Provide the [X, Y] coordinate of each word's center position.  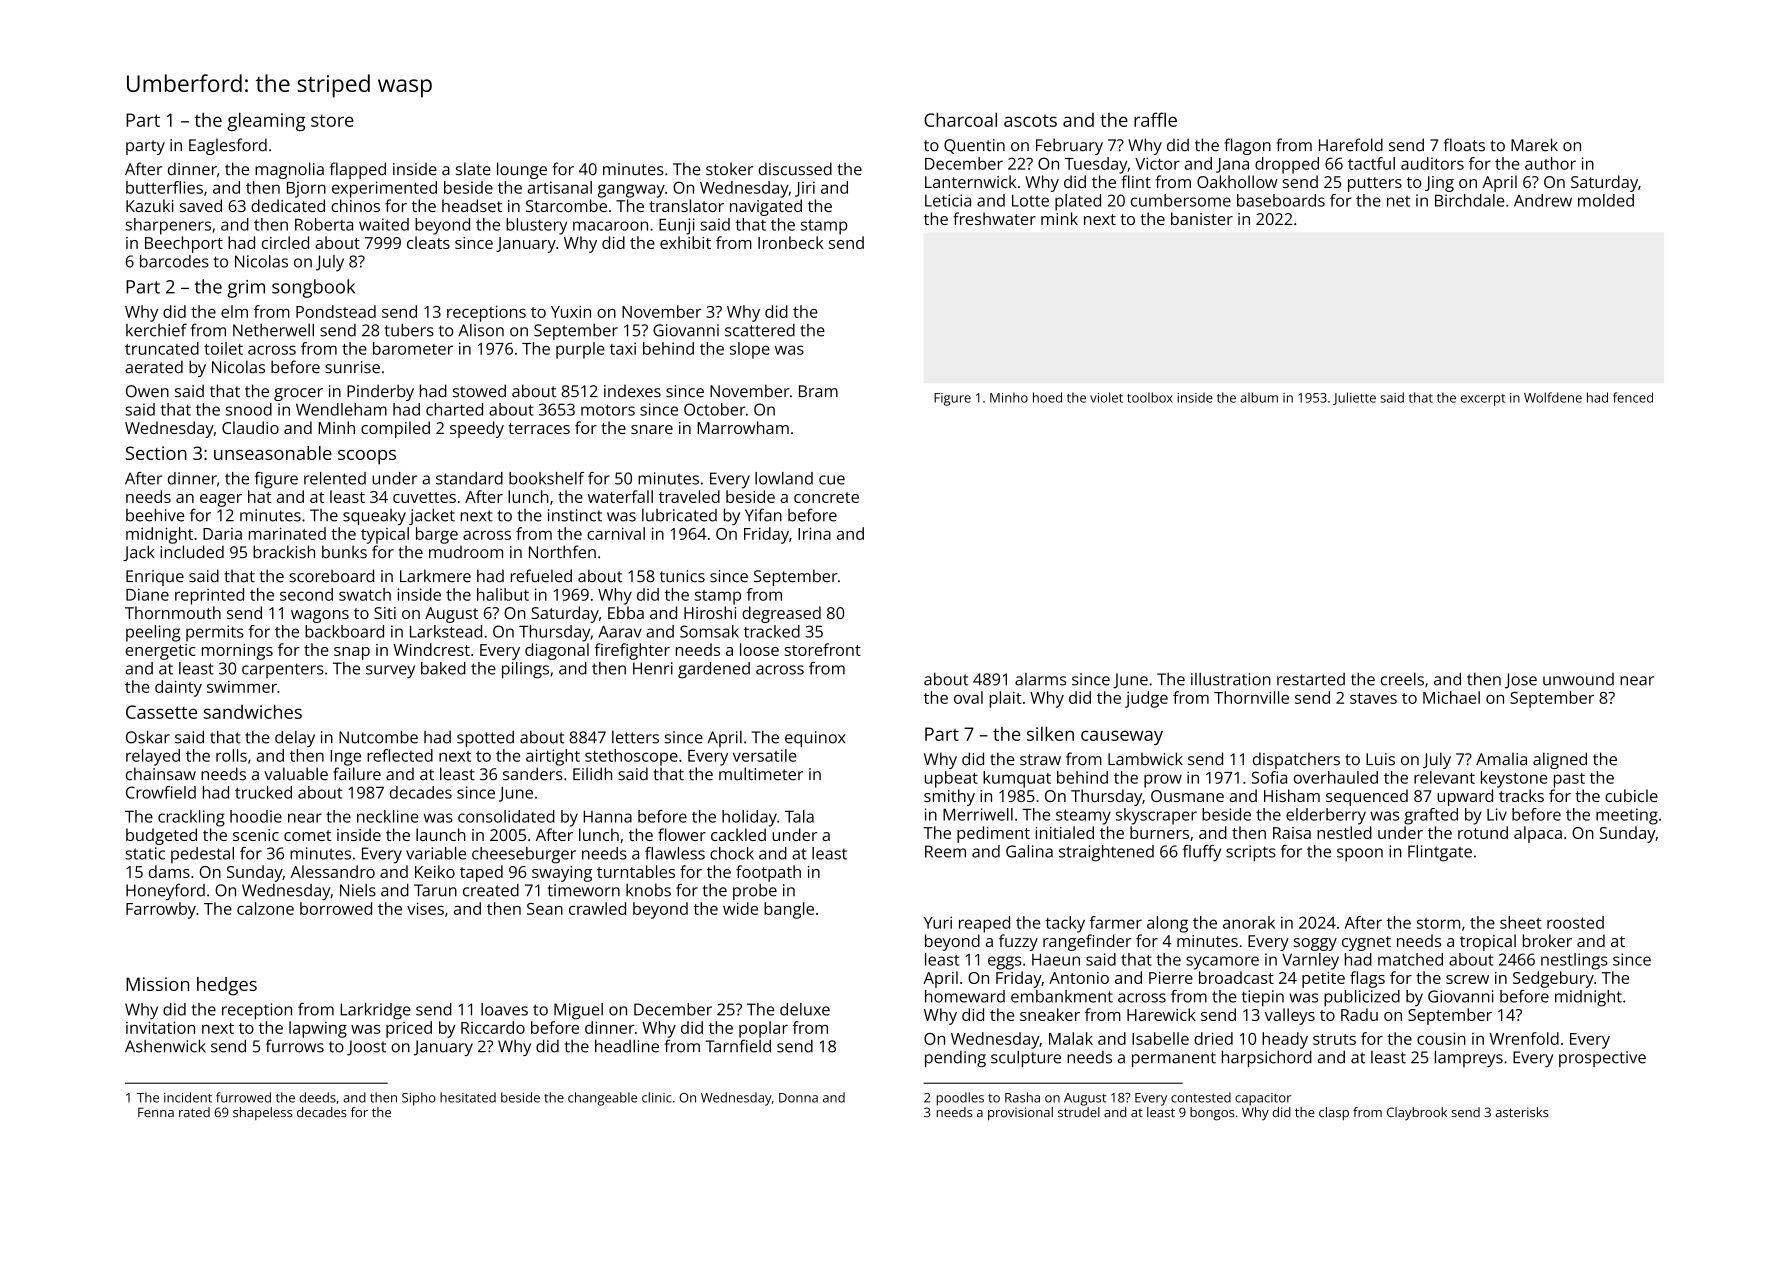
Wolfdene [1553, 397]
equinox [815, 739]
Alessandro [332, 871]
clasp [1334, 1113]
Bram [818, 391]
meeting [1627, 816]
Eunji [677, 226]
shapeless [263, 1113]
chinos [355, 205]
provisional [1020, 1113]
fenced [1633, 397]
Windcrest [432, 649]
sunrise [352, 367]
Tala [799, 816]
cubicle [1631, 795]
